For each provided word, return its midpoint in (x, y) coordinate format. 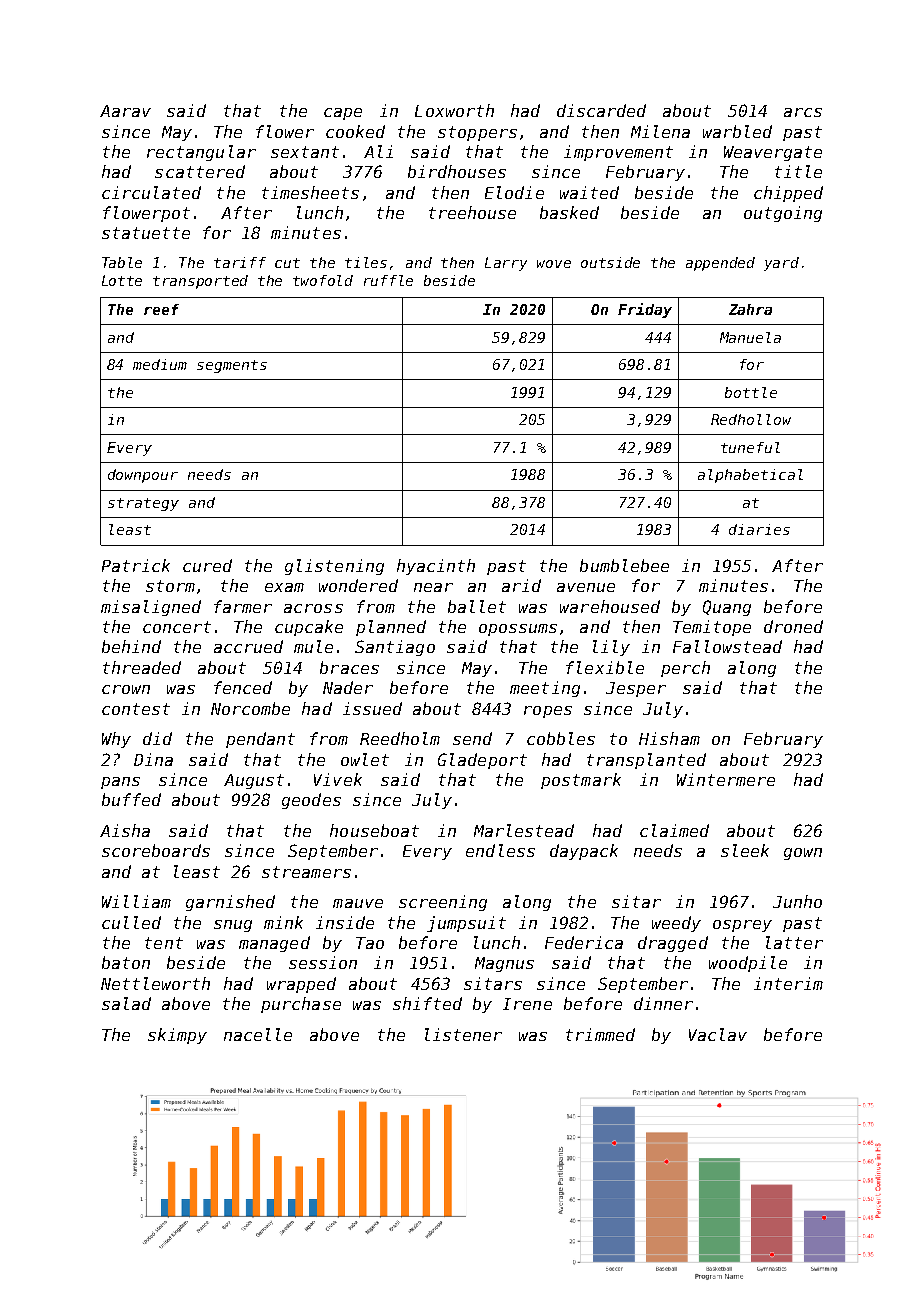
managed (274, 944)
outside (610, 262)
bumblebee (624, 565)
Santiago (395, 648)
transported (200, 282)
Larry (506, 264)
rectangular (201, 153)
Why (116, 740)
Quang (727, 608)
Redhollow (751, 419)
